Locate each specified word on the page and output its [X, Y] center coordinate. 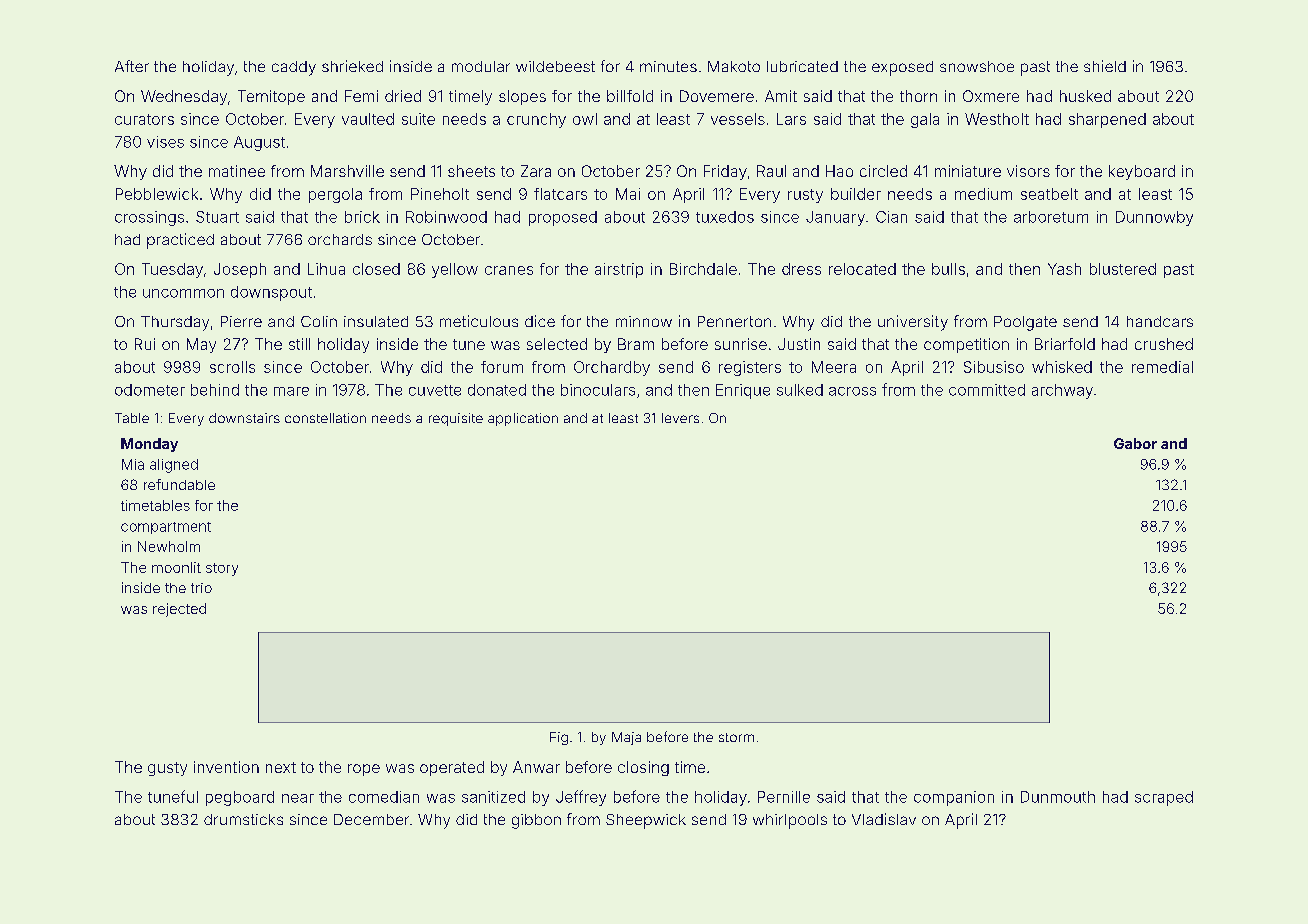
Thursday [175, 323]
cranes [509, 270]
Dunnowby [1154, 218]
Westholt [997, 119]
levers [680, 418]
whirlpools [790, 821]
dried [403, 96]
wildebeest [555, 66]
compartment [166, 528]
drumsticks [243, 819]
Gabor [1135, 443]
